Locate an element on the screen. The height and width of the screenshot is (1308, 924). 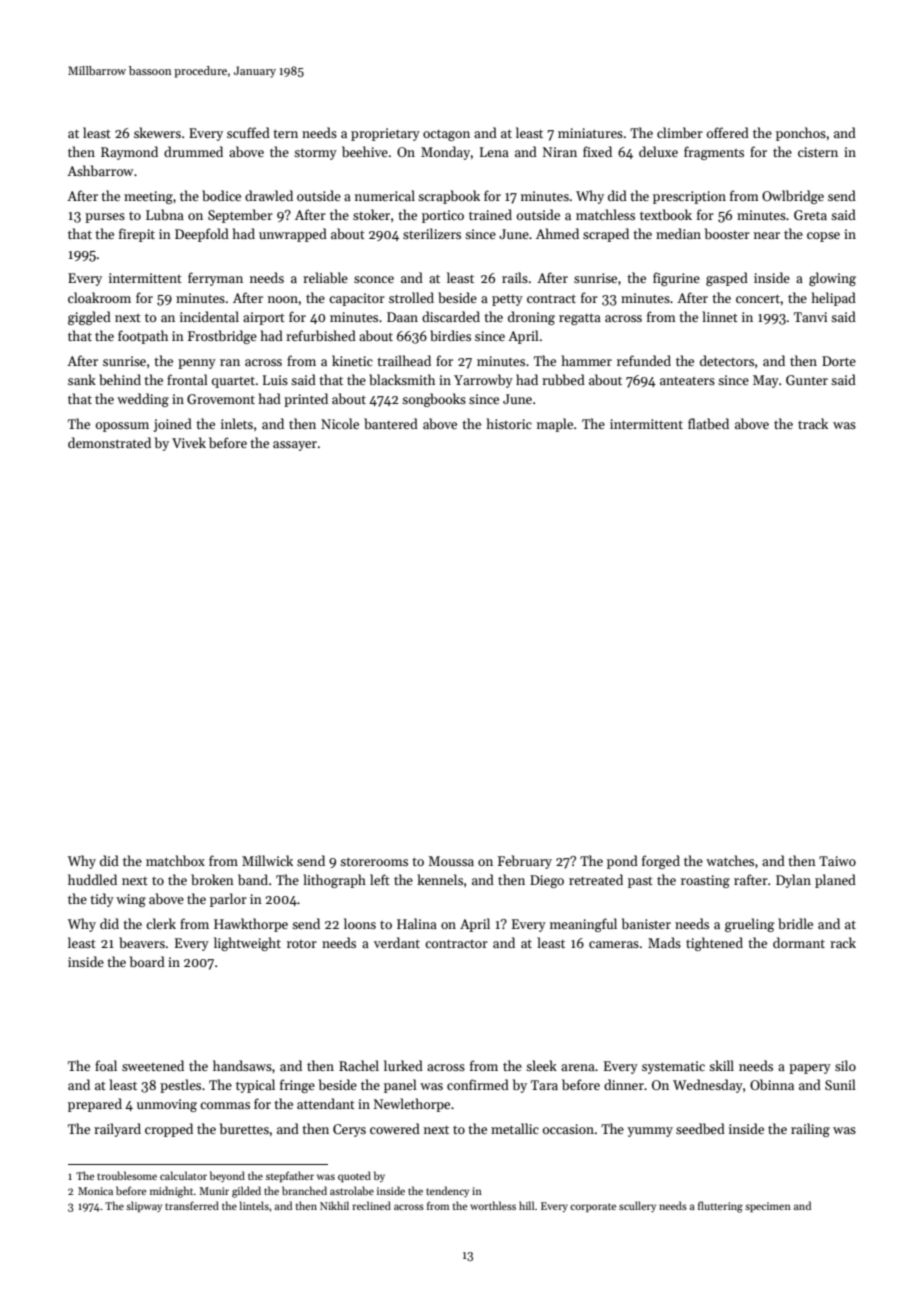
firepit is located at coordinates (137, 235).
